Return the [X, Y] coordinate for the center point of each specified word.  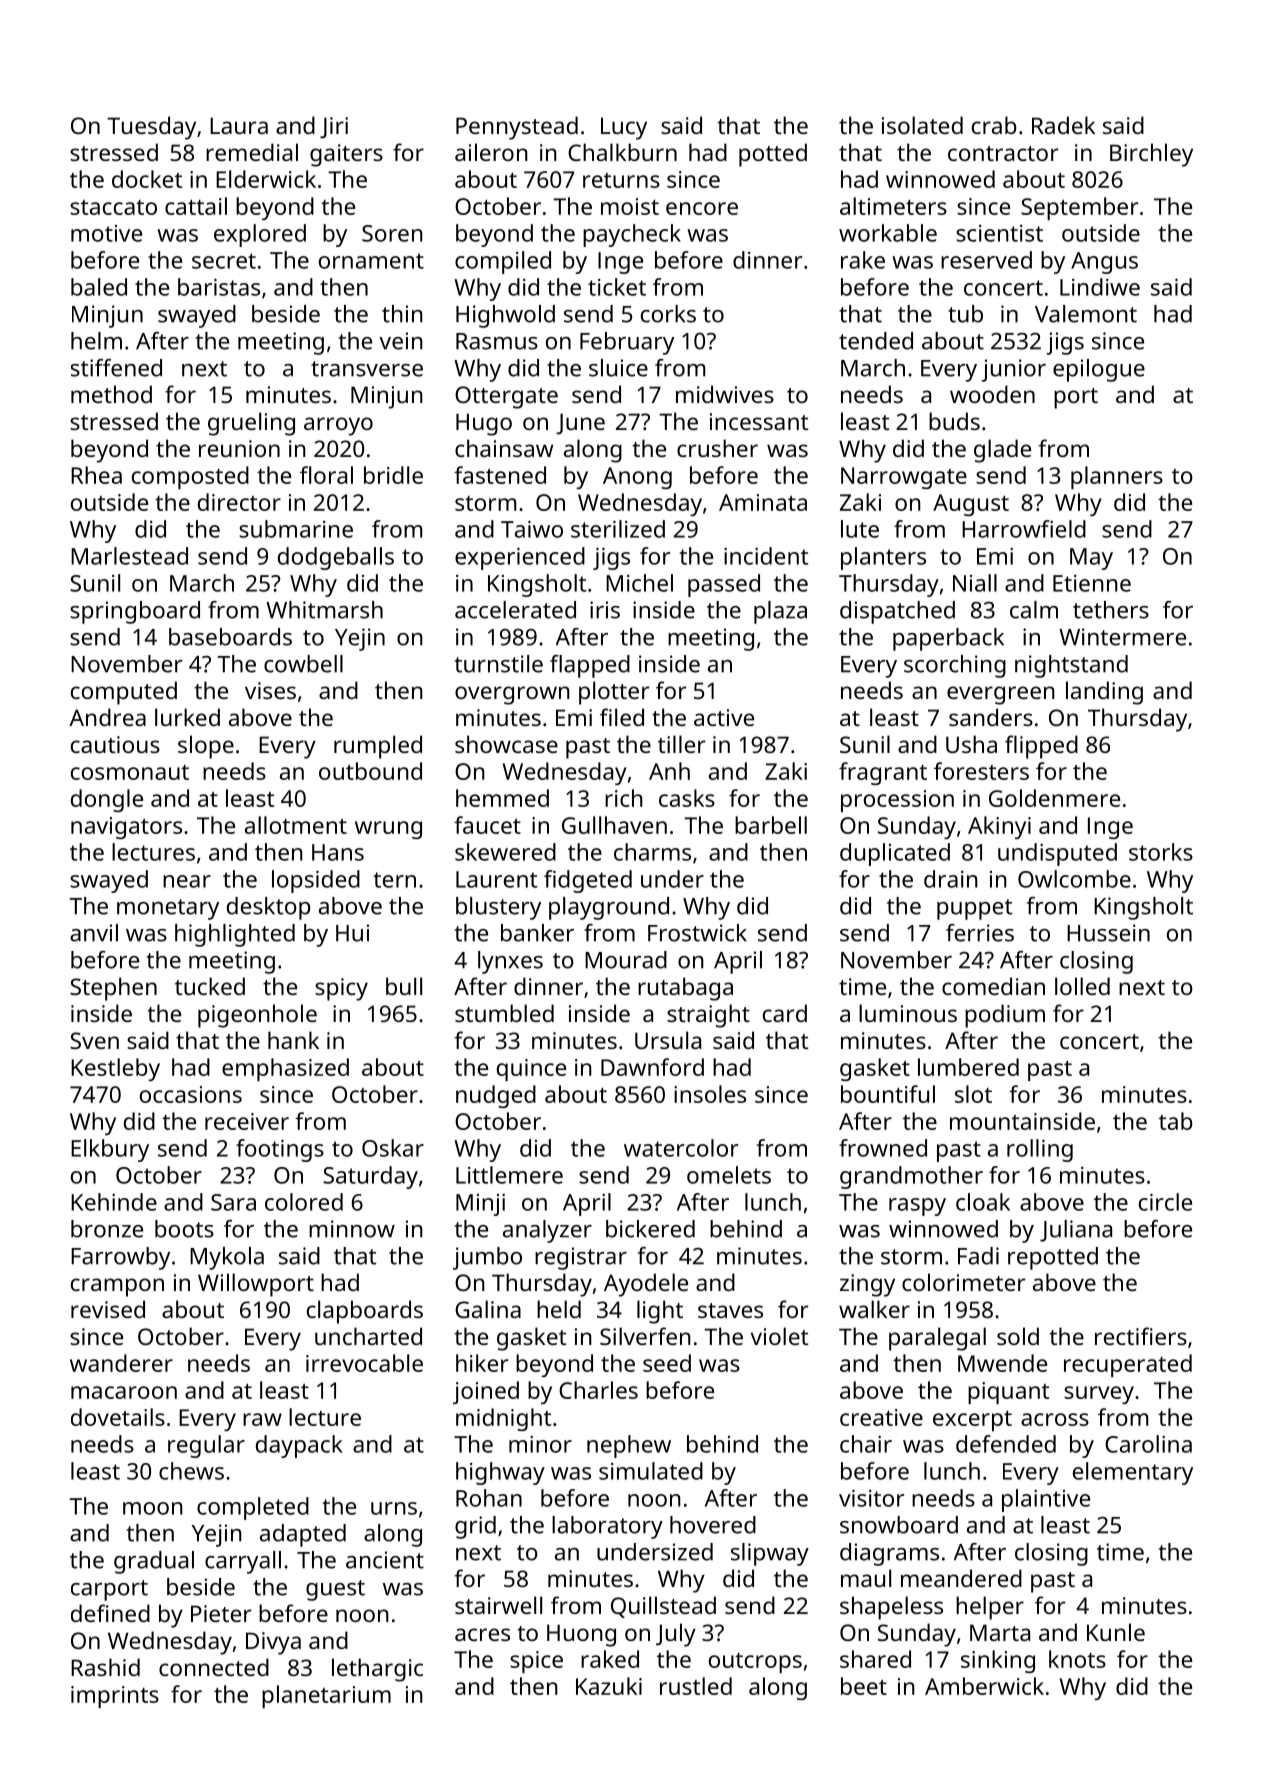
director [239, 502]
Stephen [113, 989]
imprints [115, 1697]
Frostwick [697, 933]
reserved [986, 260]
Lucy [624, 128]
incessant [759, 421]
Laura [239, 125]
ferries [980, 933]
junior [1013, 370]
